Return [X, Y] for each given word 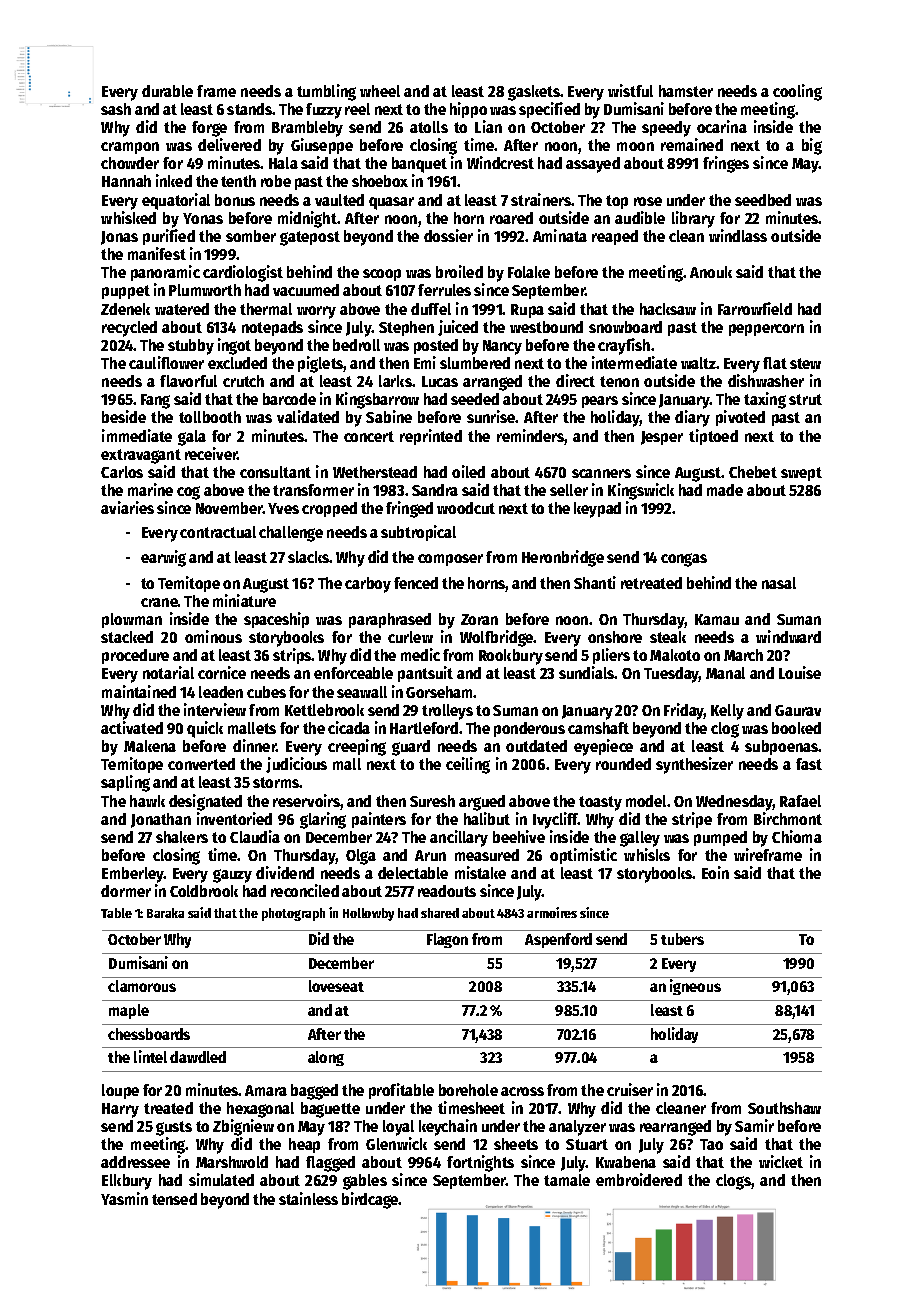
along [326, 1058]
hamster [686, 91]
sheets [516, 1144]
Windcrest [500, 162]
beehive [519, 836]
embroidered [639, 1179]
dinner [255, 745]
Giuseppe [322, 146]
